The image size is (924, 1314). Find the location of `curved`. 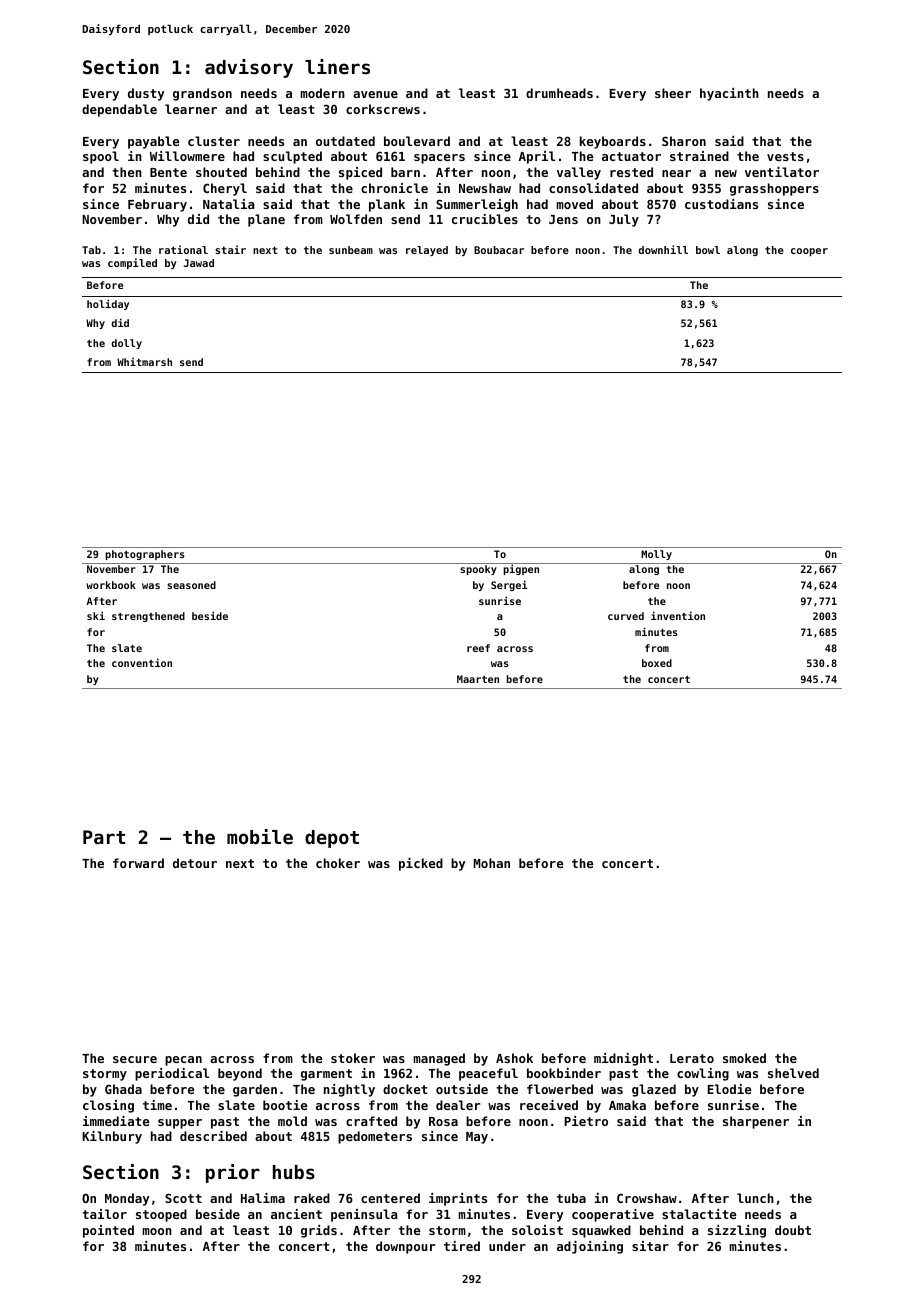

curved is located at coordinates (626, 616).
